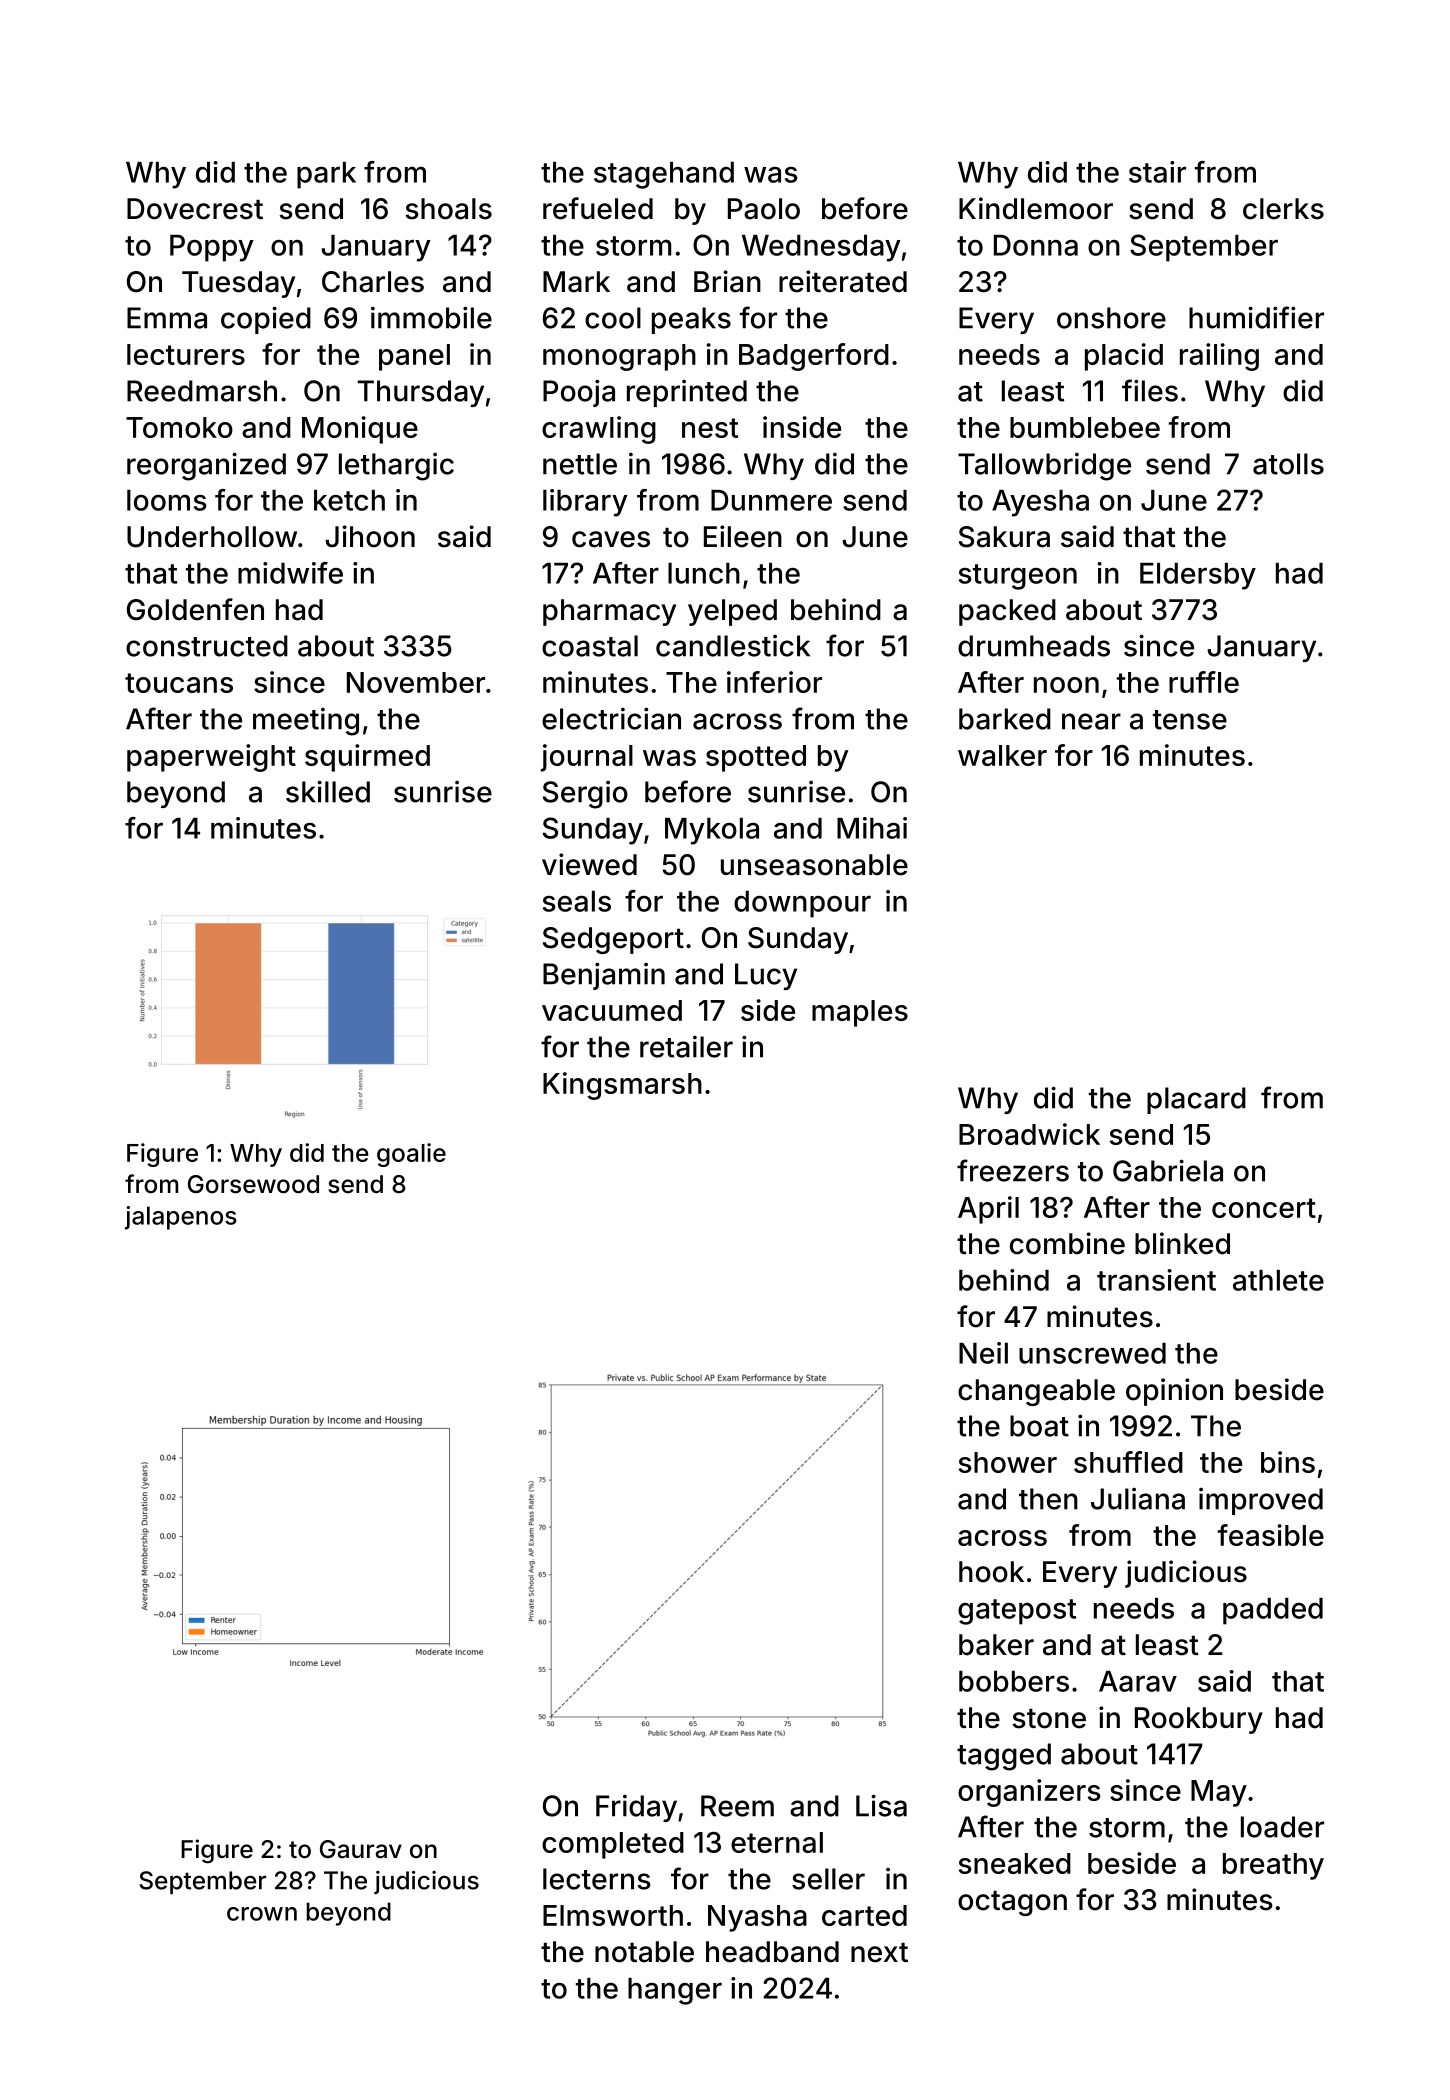  I want to click on park, so click(326, 175).
